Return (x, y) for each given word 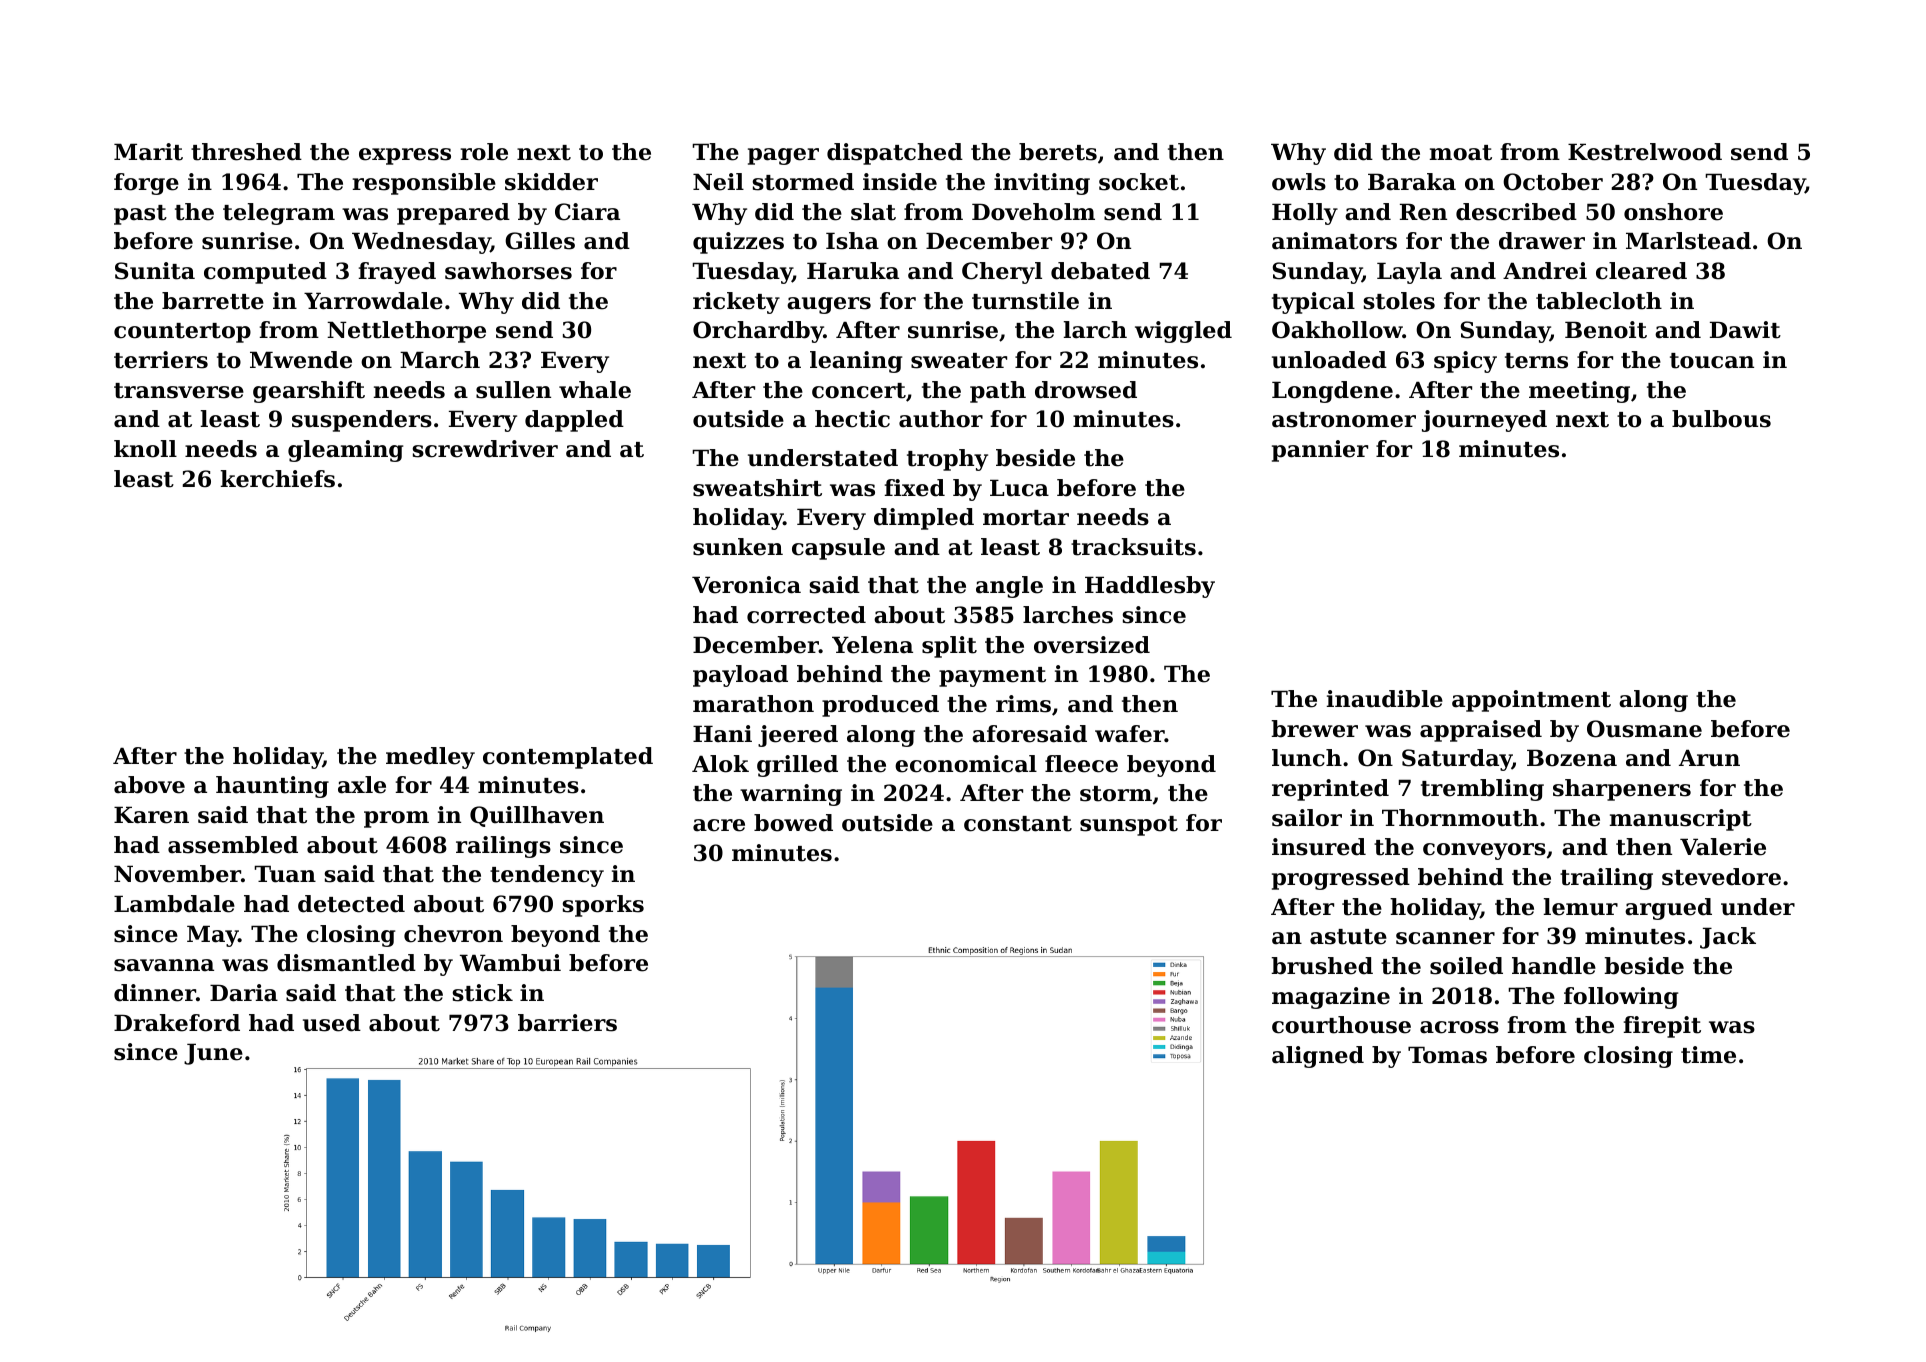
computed (265, 273)
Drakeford (177, 1023)
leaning (856, 362)
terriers (161, 360)
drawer (1542, 241)
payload (740, 676)
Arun (1709, 758)
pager (783, 156)
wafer (1130, 734)
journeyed (1484, 421)
